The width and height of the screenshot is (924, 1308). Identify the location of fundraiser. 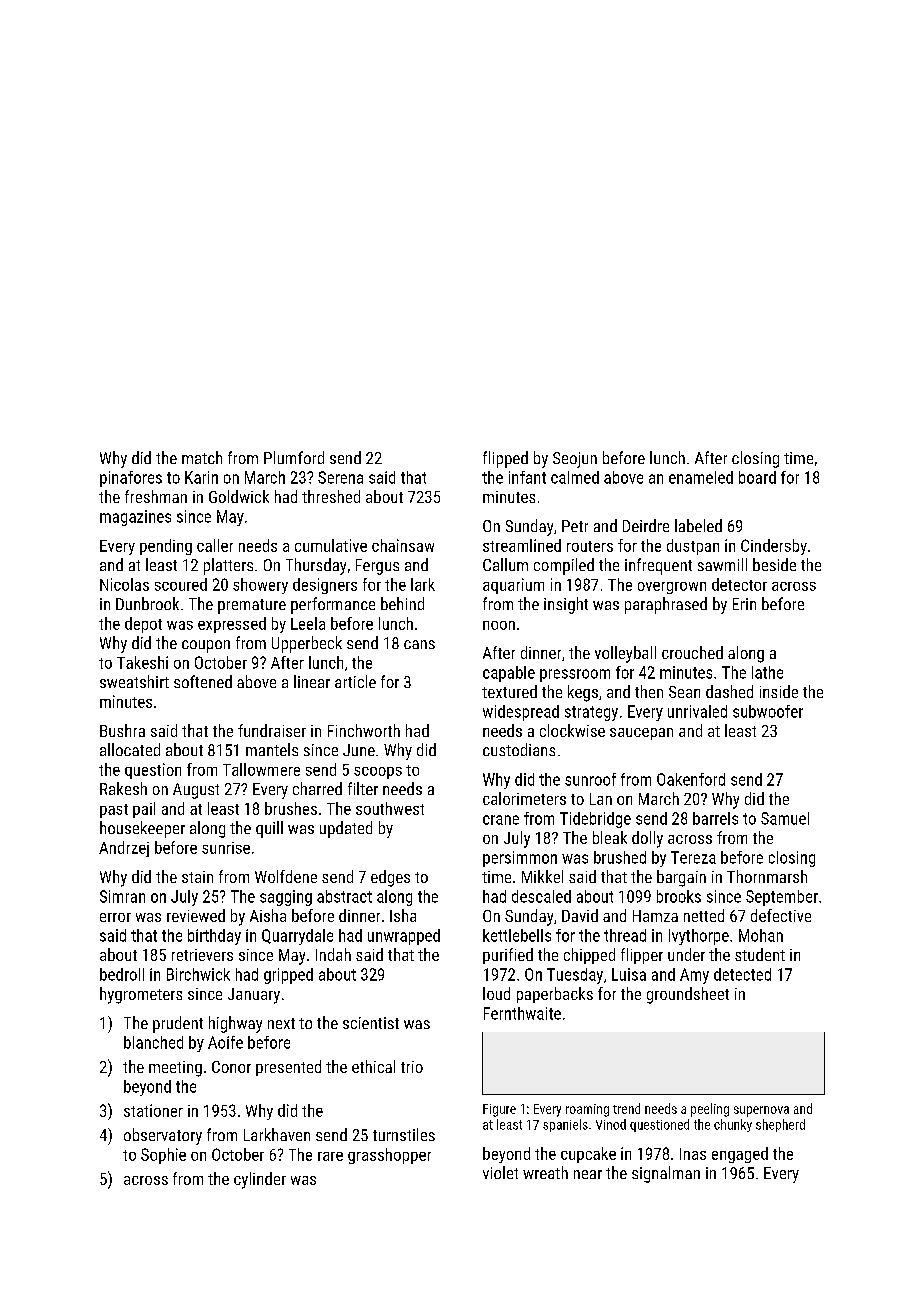
(272, 730).
